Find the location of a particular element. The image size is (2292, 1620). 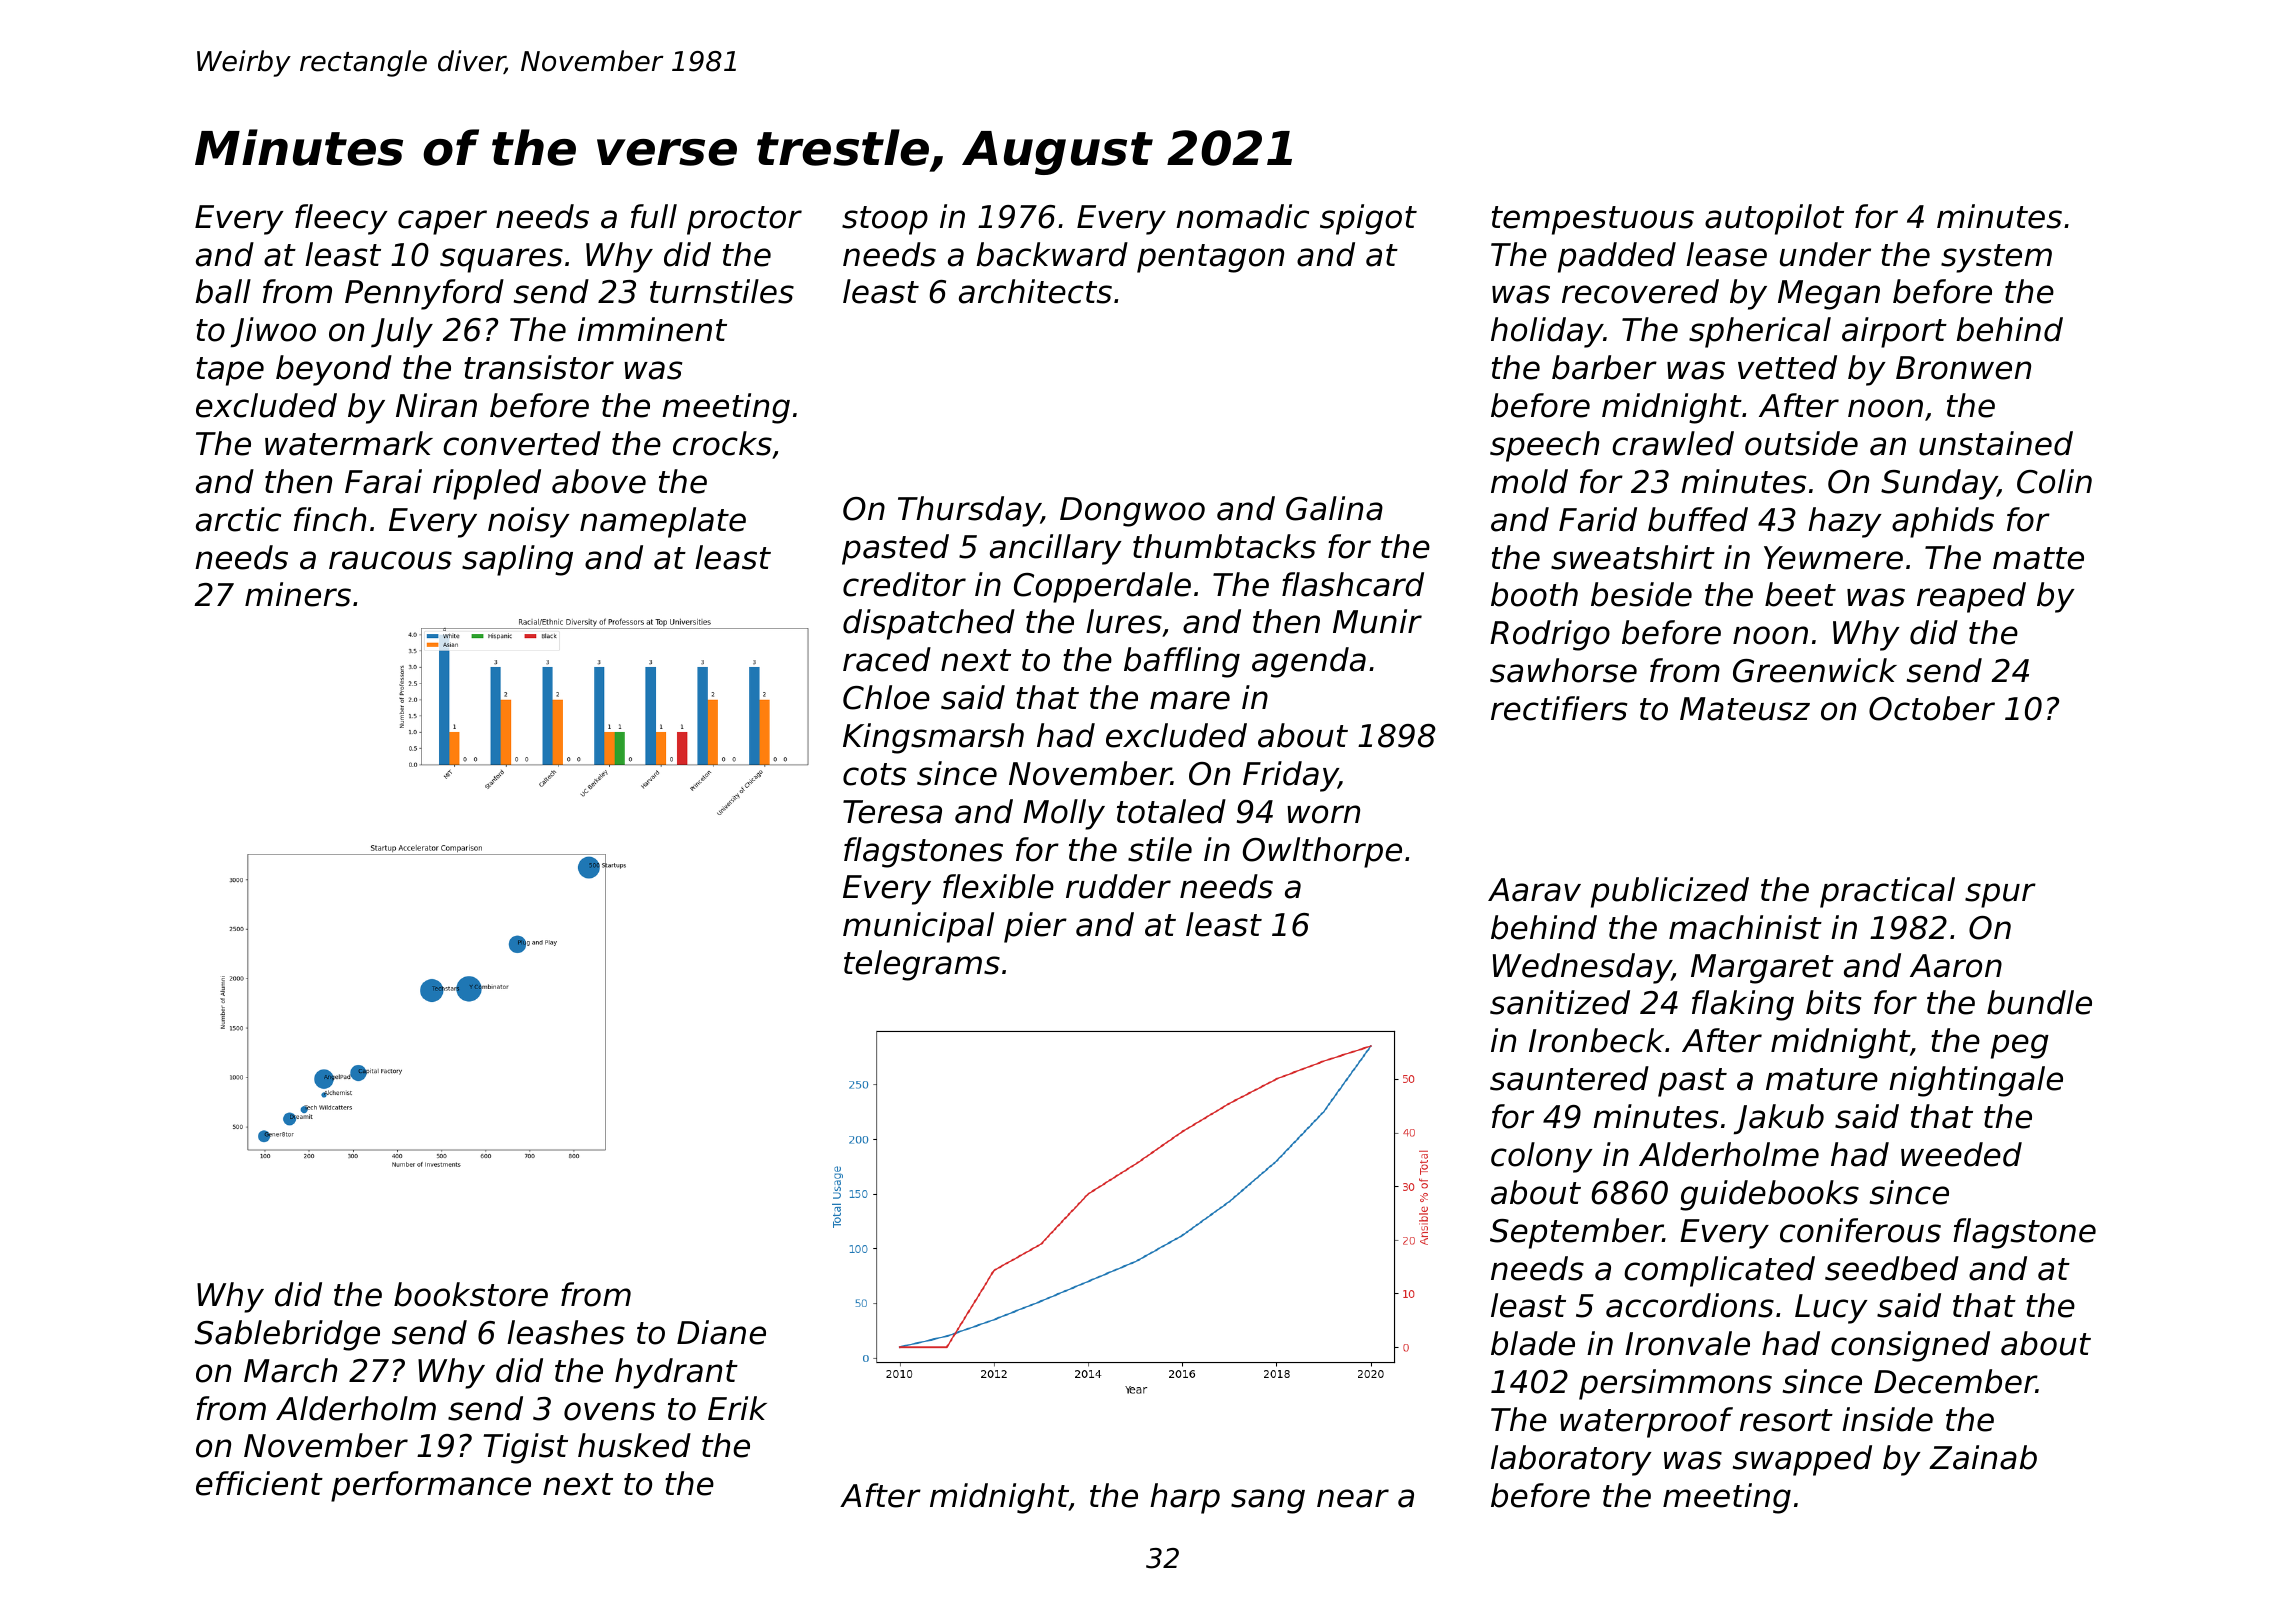

husked is located at coordinates (634, 1445).
